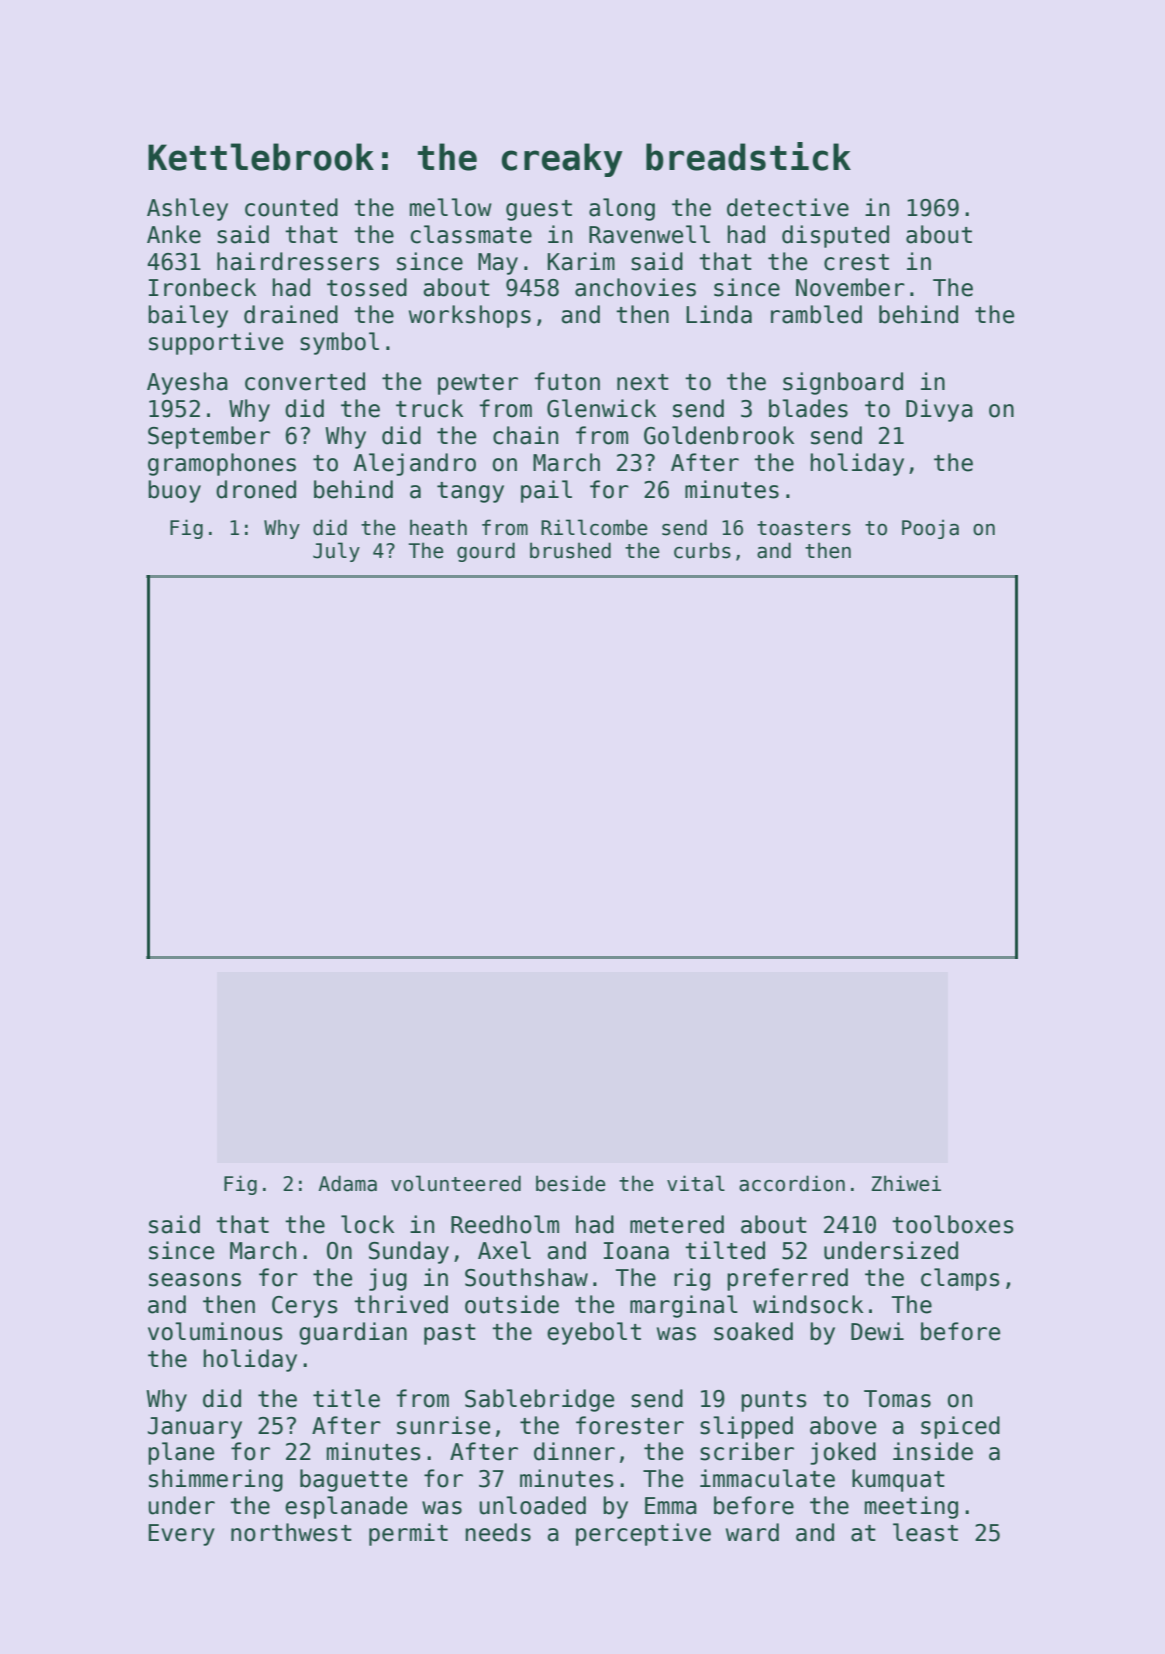 Image resolution: width=1165 pixels, height=1654 pixels. What do you see at coordinates (571, 1183) in the page?
I see `beside` at bounding box center [571, 1183].
